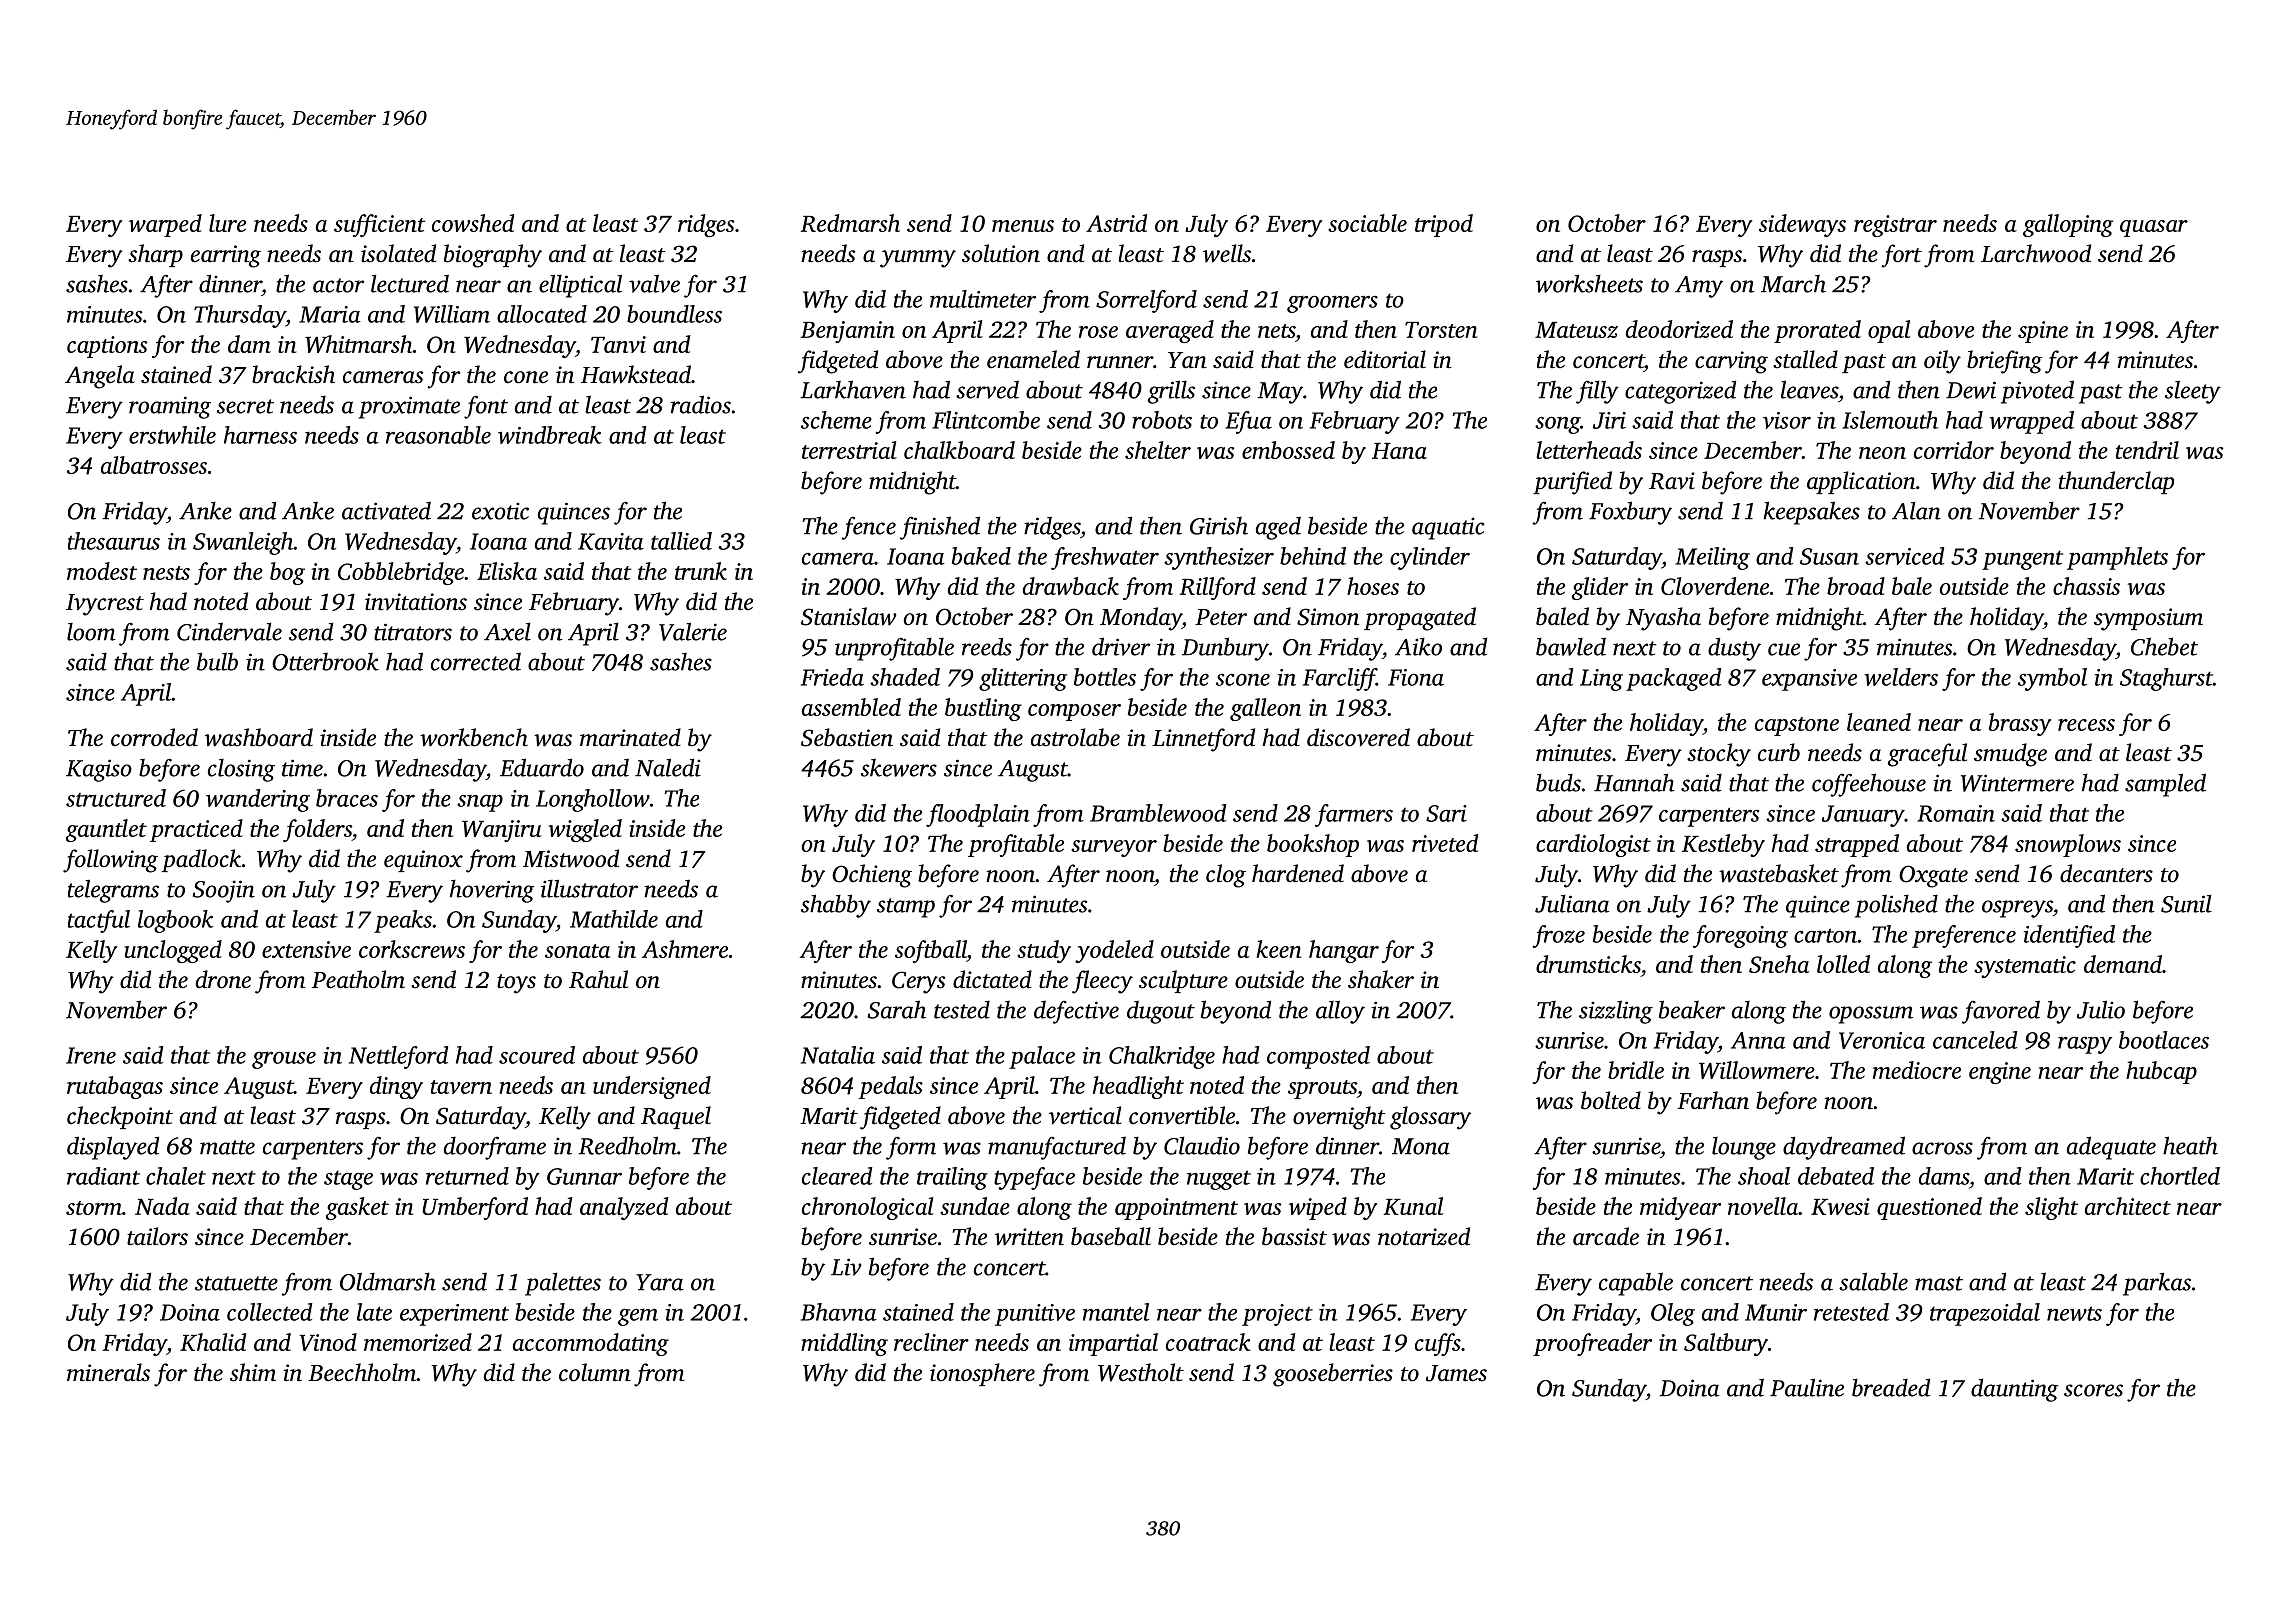 This screenshot has width=2292, height=1620. Describe the element at coordinates (2147, 450) in the screenshot. I see `tendril` at that location.
